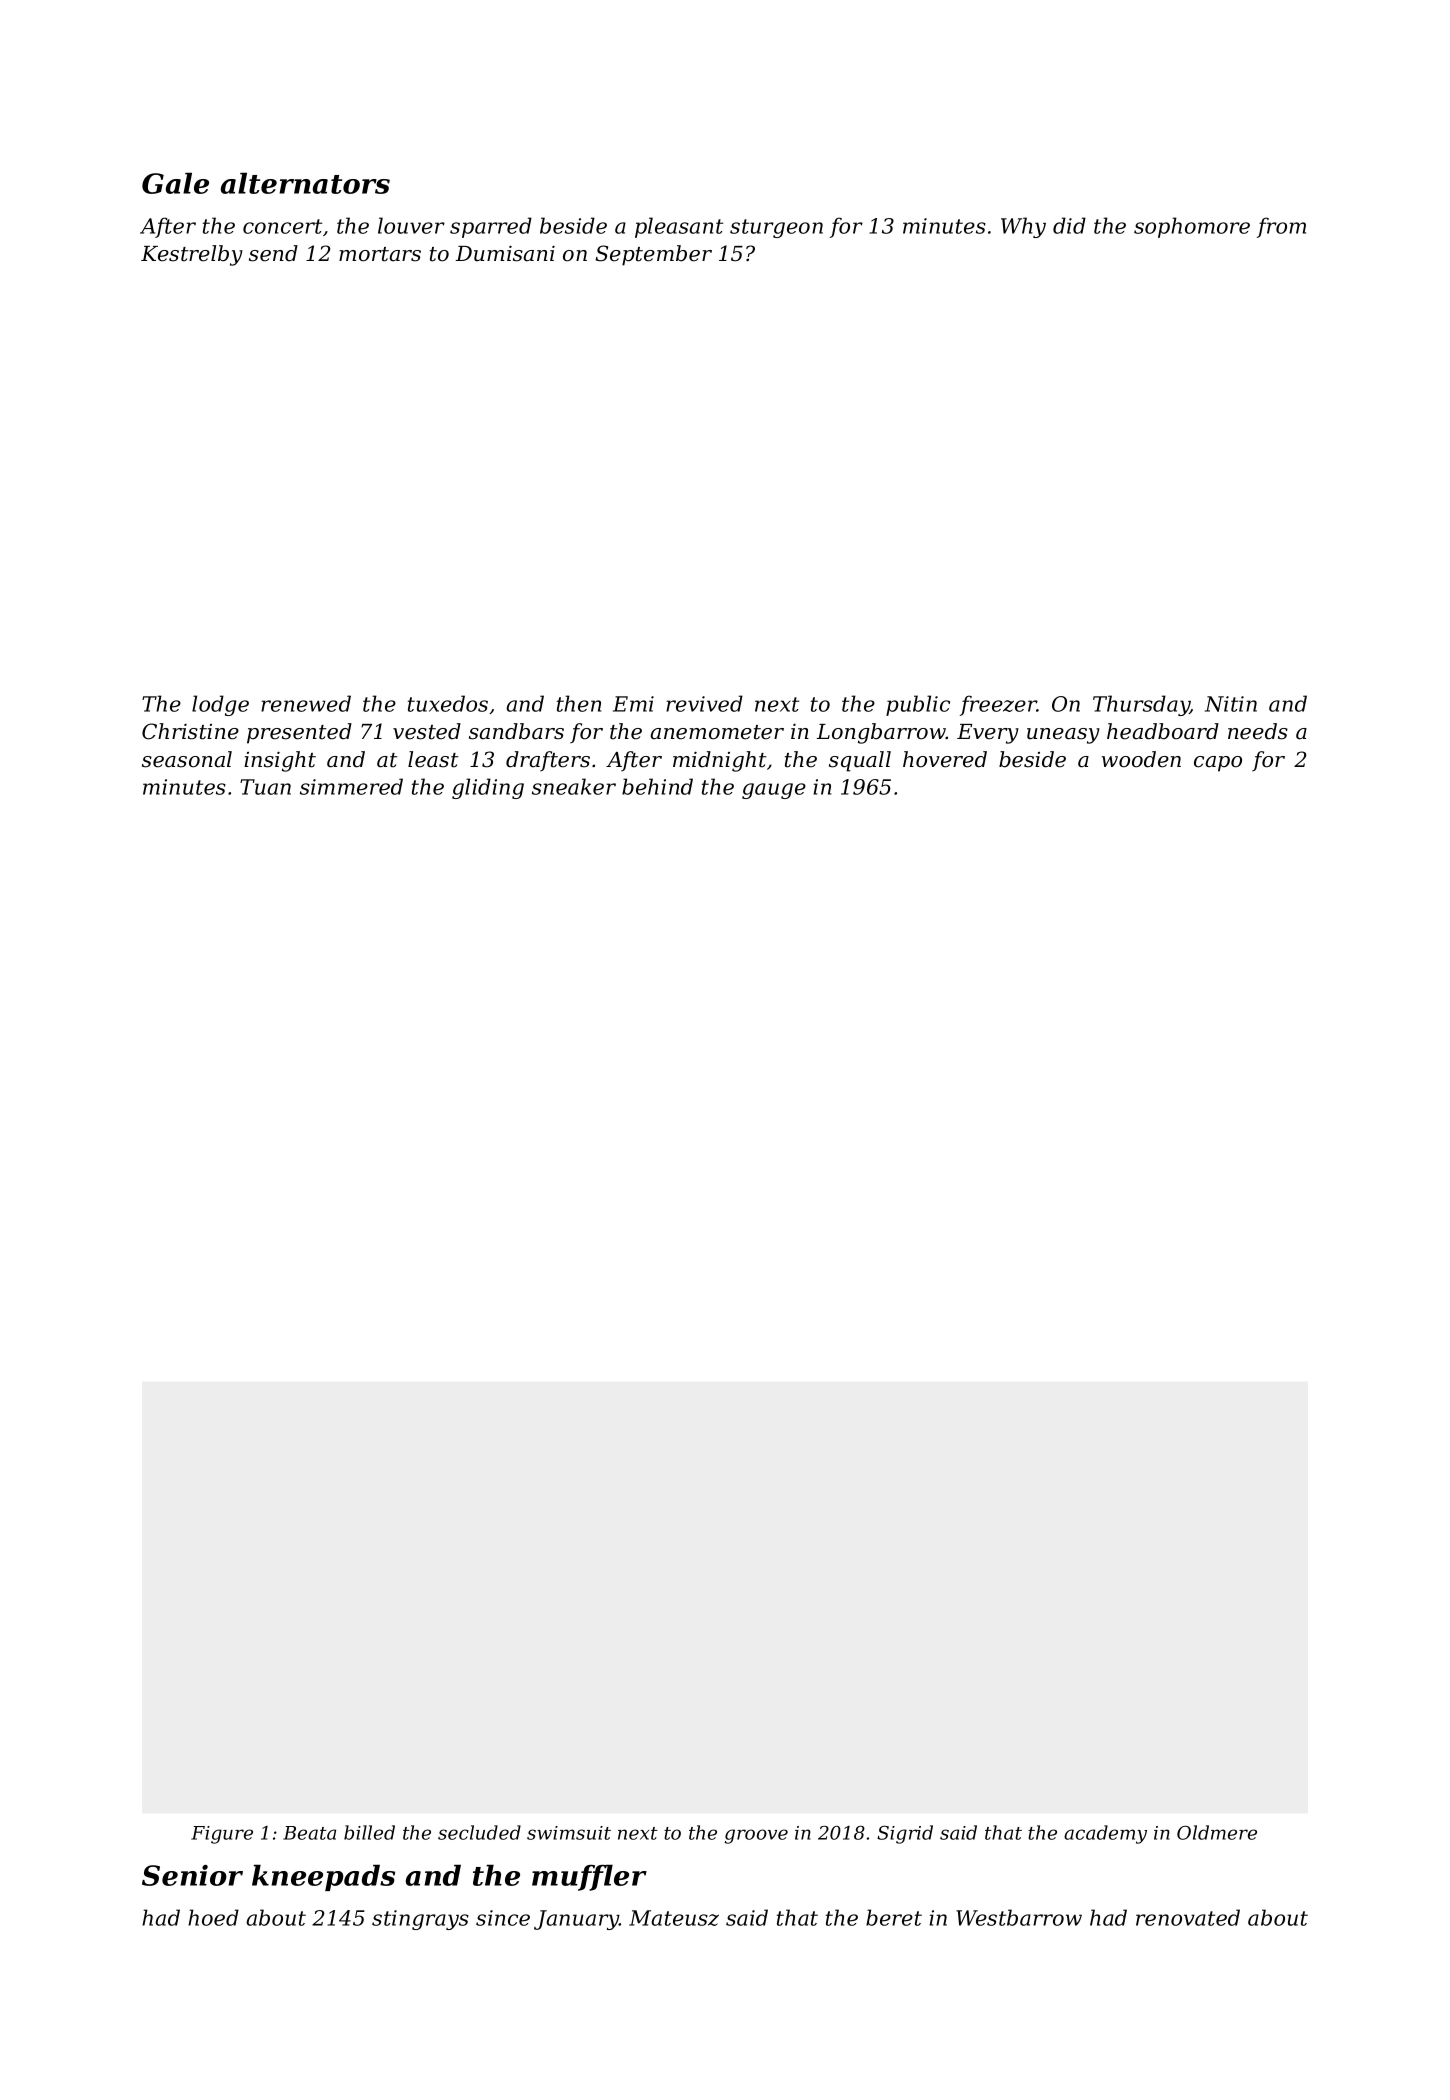  What do you see at coordinates (633, 704) in the screenshot?
I see `Emi` at bounding box center [633, 704].
